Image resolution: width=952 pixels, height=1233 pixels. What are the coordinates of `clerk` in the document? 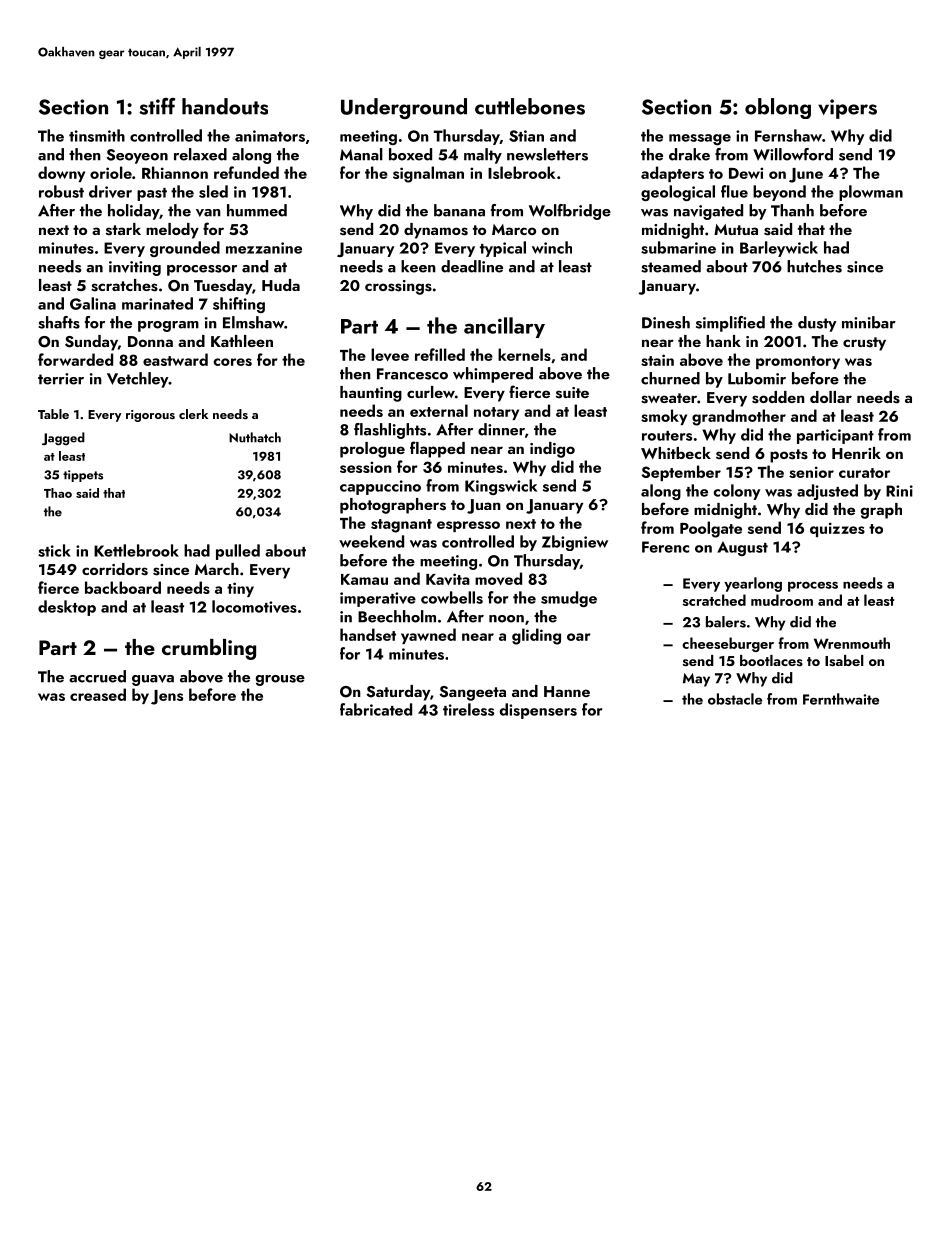 It's located at (193, 414).
